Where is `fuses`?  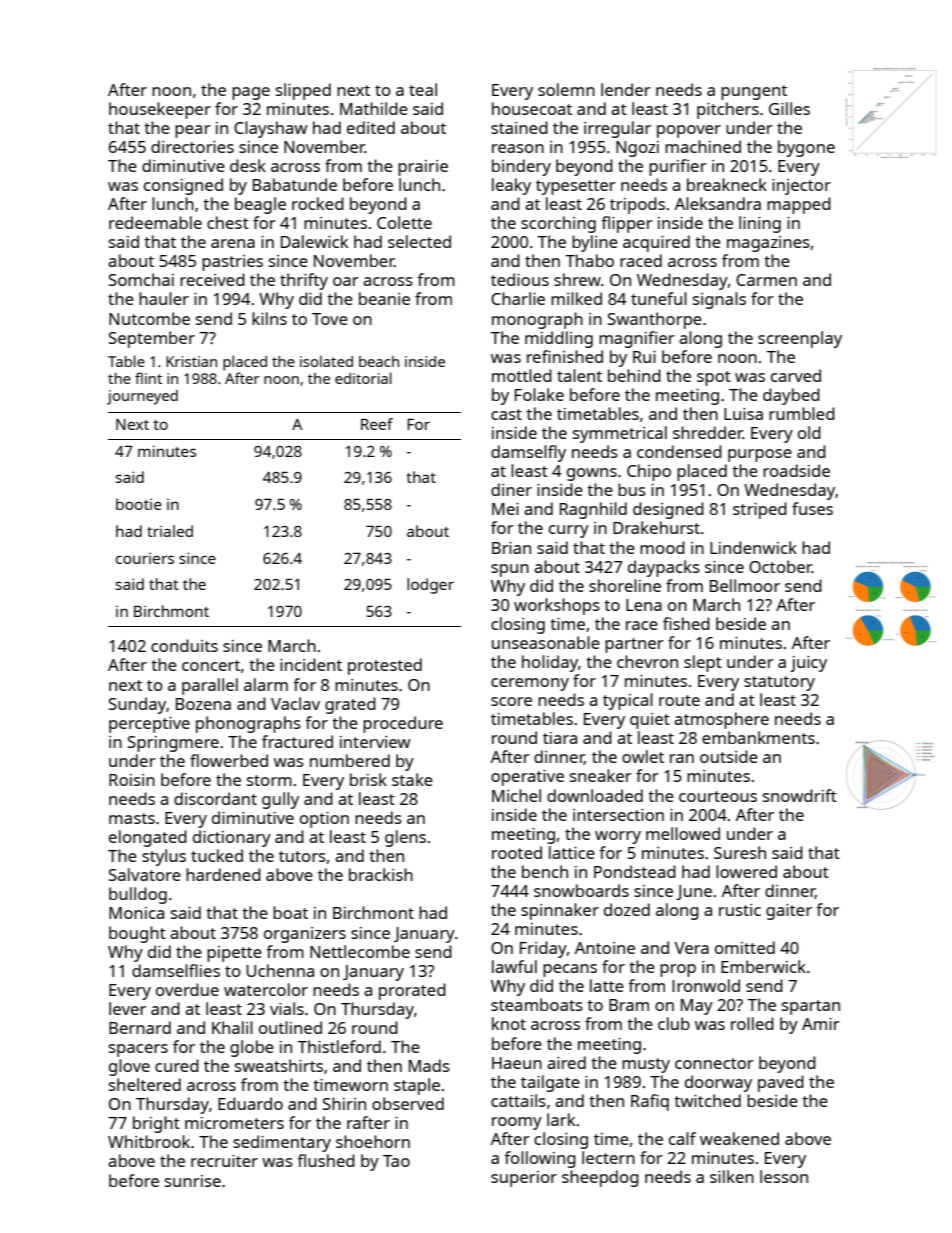 fuses is located at coordinates (812, 508).
